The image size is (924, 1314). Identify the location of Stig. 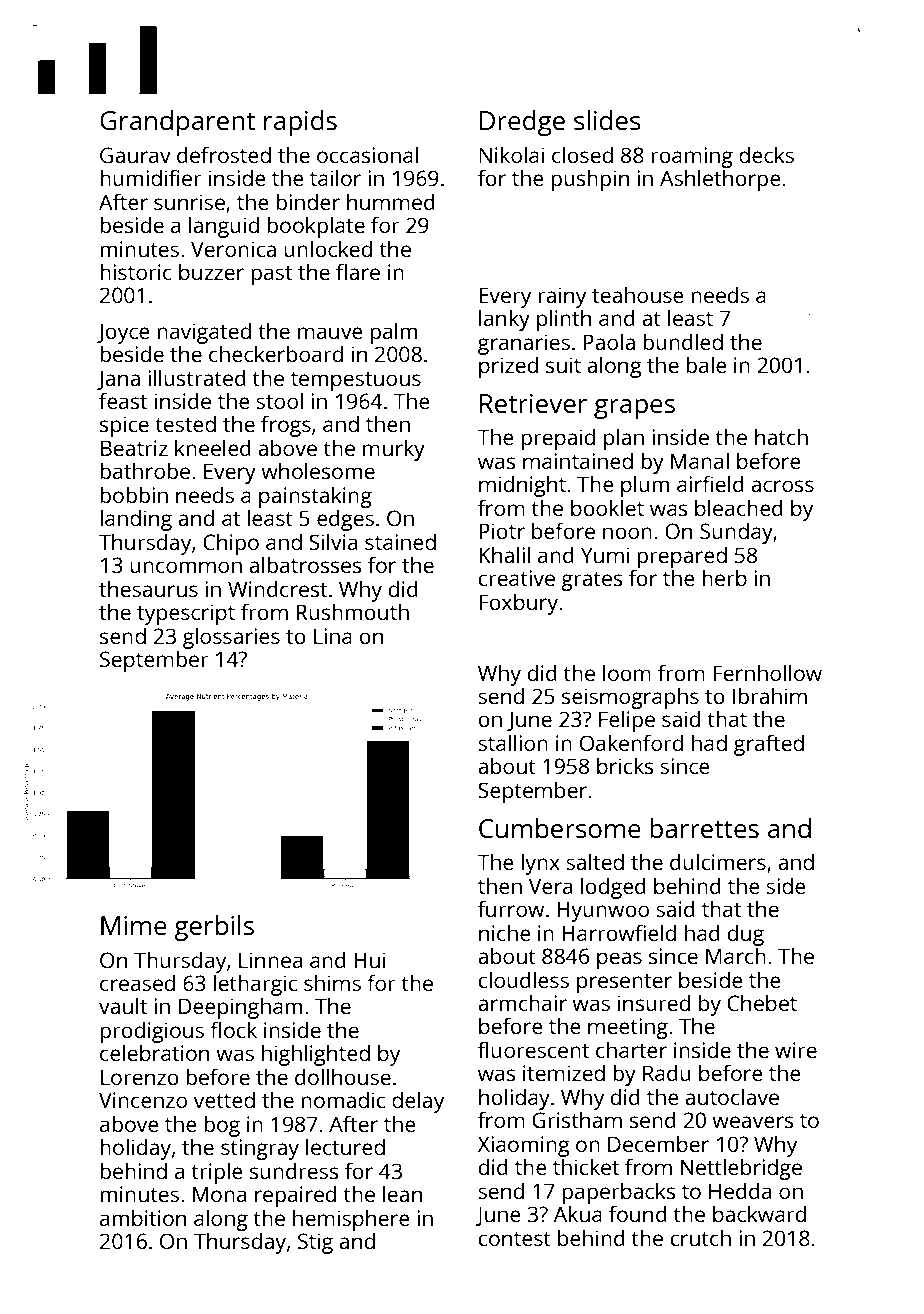
(315, 1243).
